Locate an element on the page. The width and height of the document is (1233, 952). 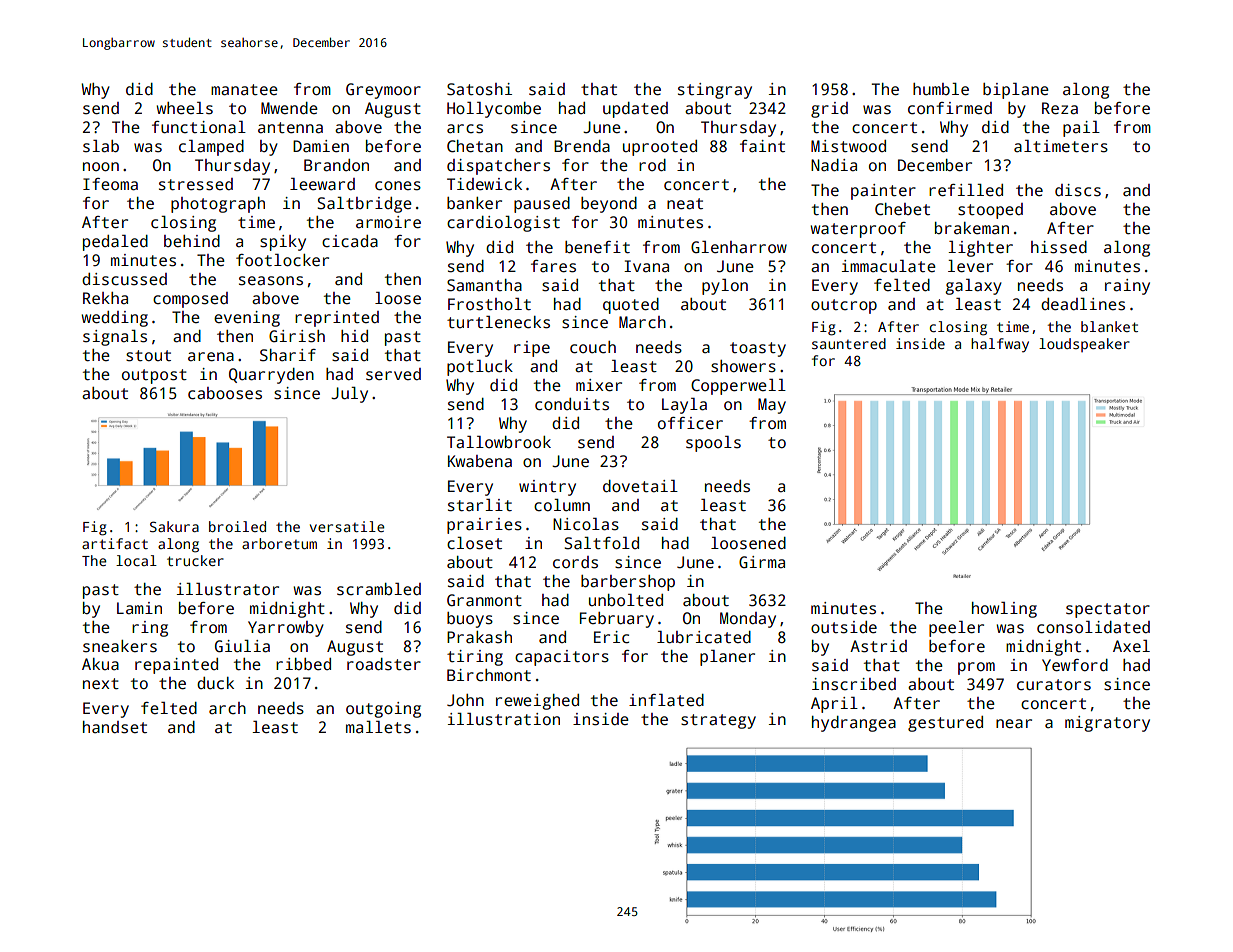
ribbed is located at coordinates (303, 664).
